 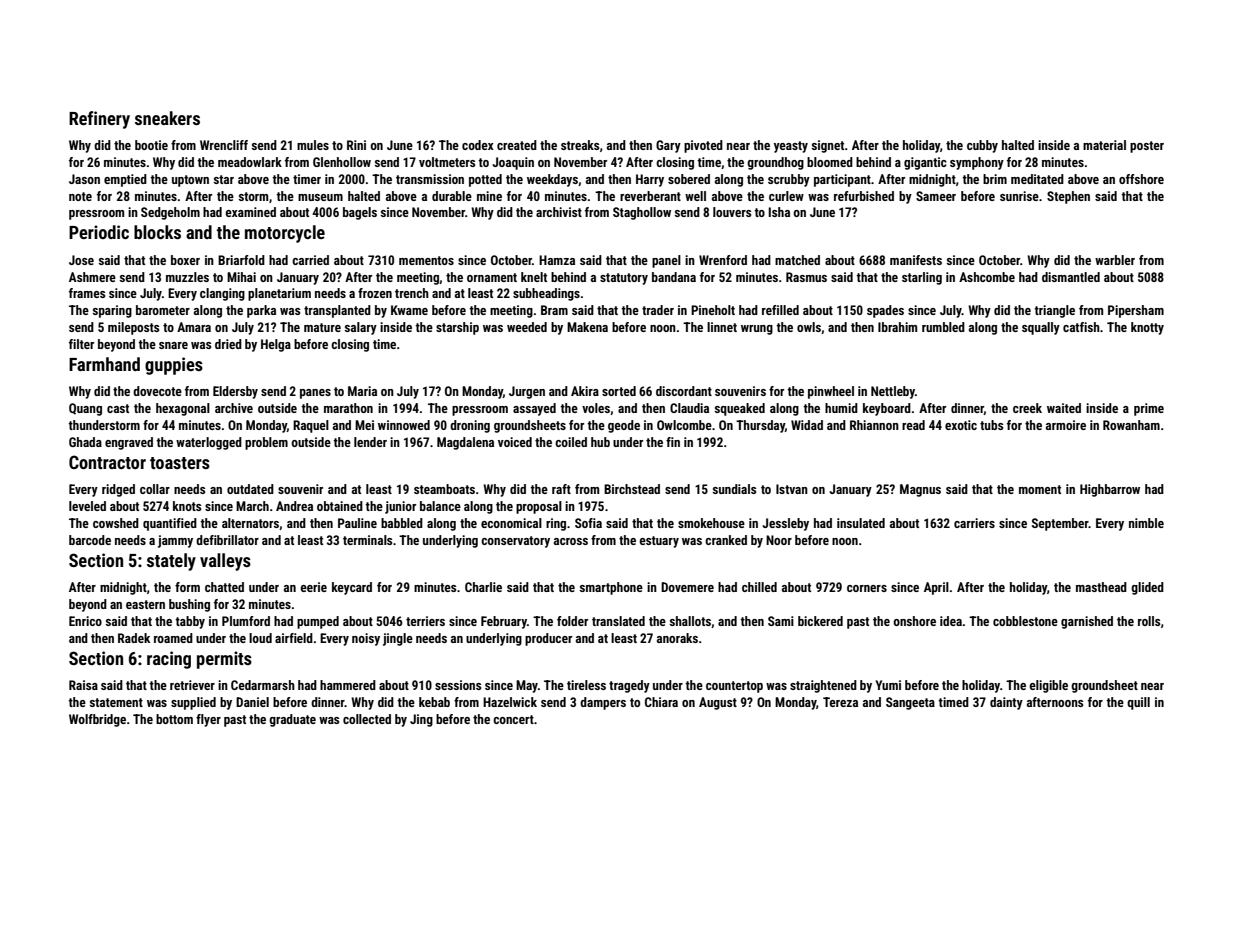 I want to click on September, so click(x=1060, y=524).
